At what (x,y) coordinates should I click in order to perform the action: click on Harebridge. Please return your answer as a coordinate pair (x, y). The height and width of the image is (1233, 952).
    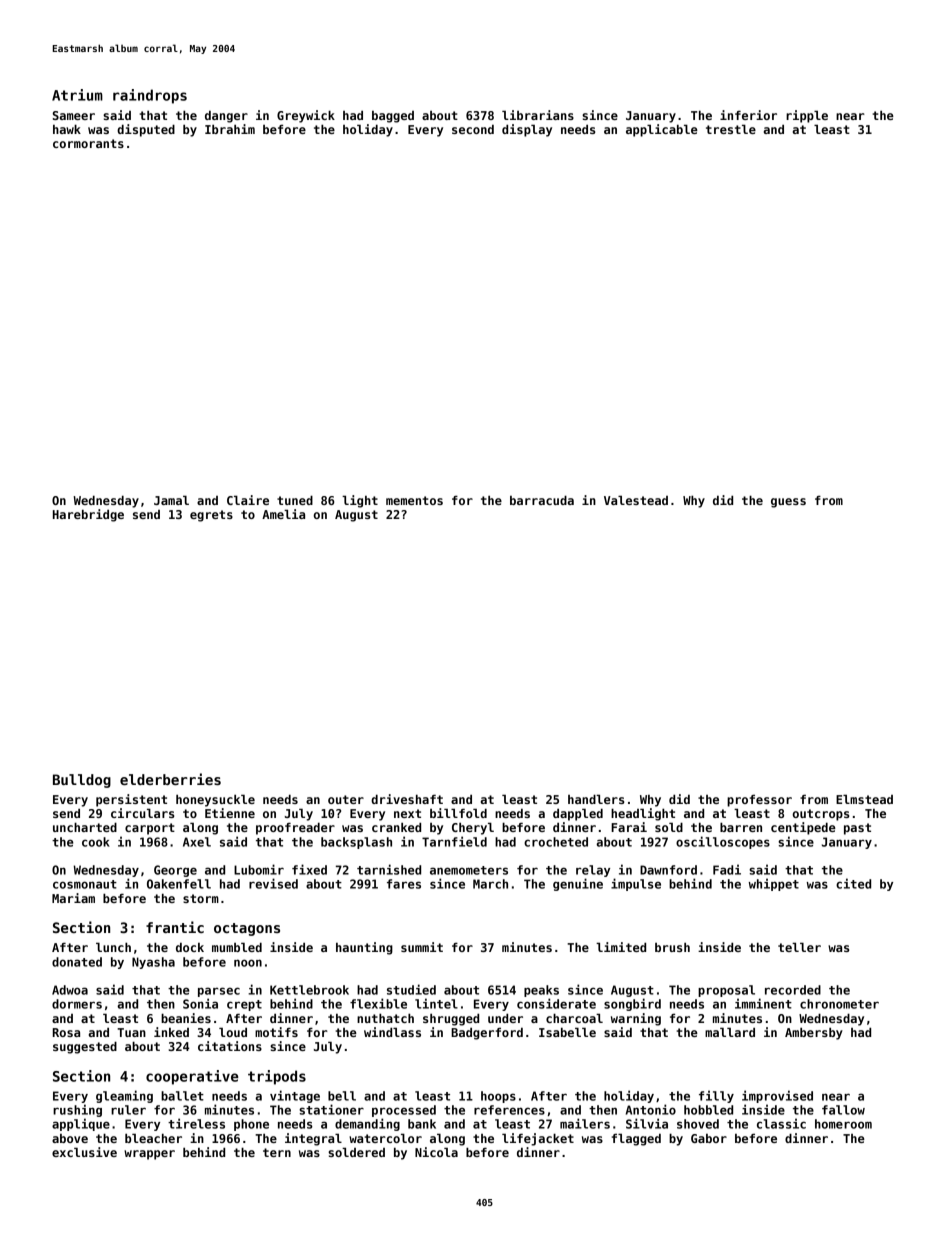
    Looking at the image, I should click on (88, 515).
